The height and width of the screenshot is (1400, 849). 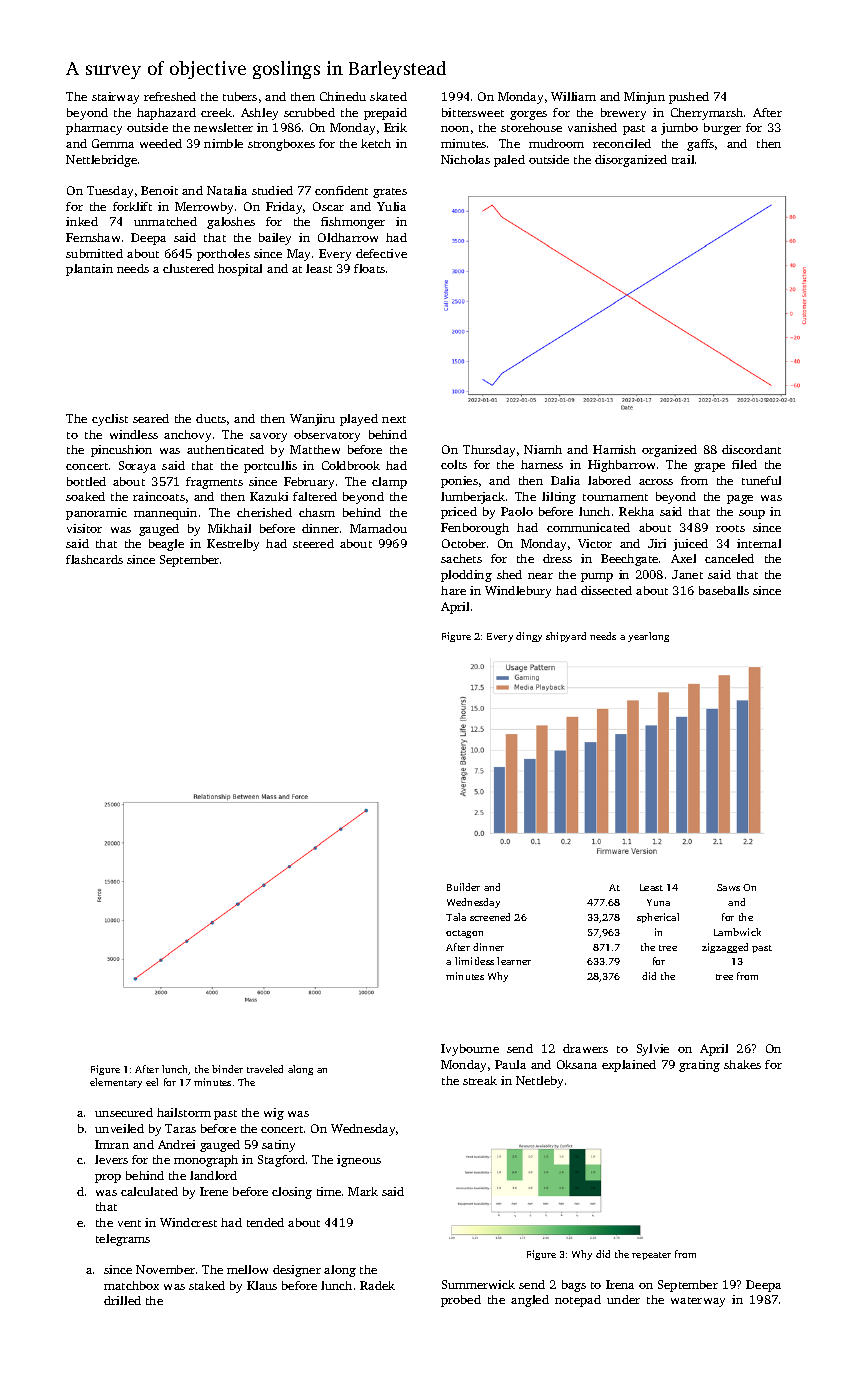 What do you see at coordinates (722, 129) in the screenshot?
I see `burger` at bounding box center [722, 129].
